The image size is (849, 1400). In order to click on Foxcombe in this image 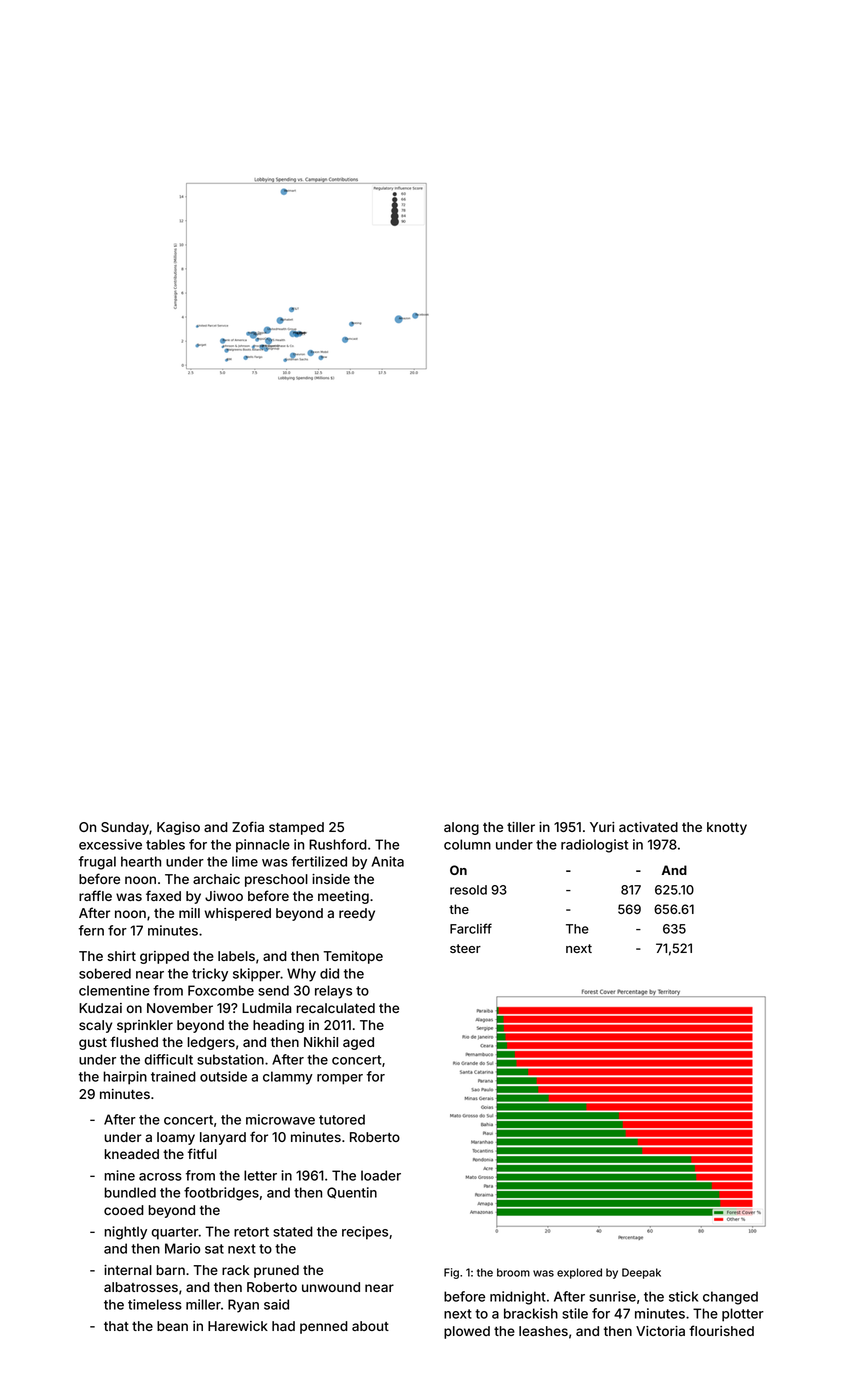, I will do `click(221, 990)`.
